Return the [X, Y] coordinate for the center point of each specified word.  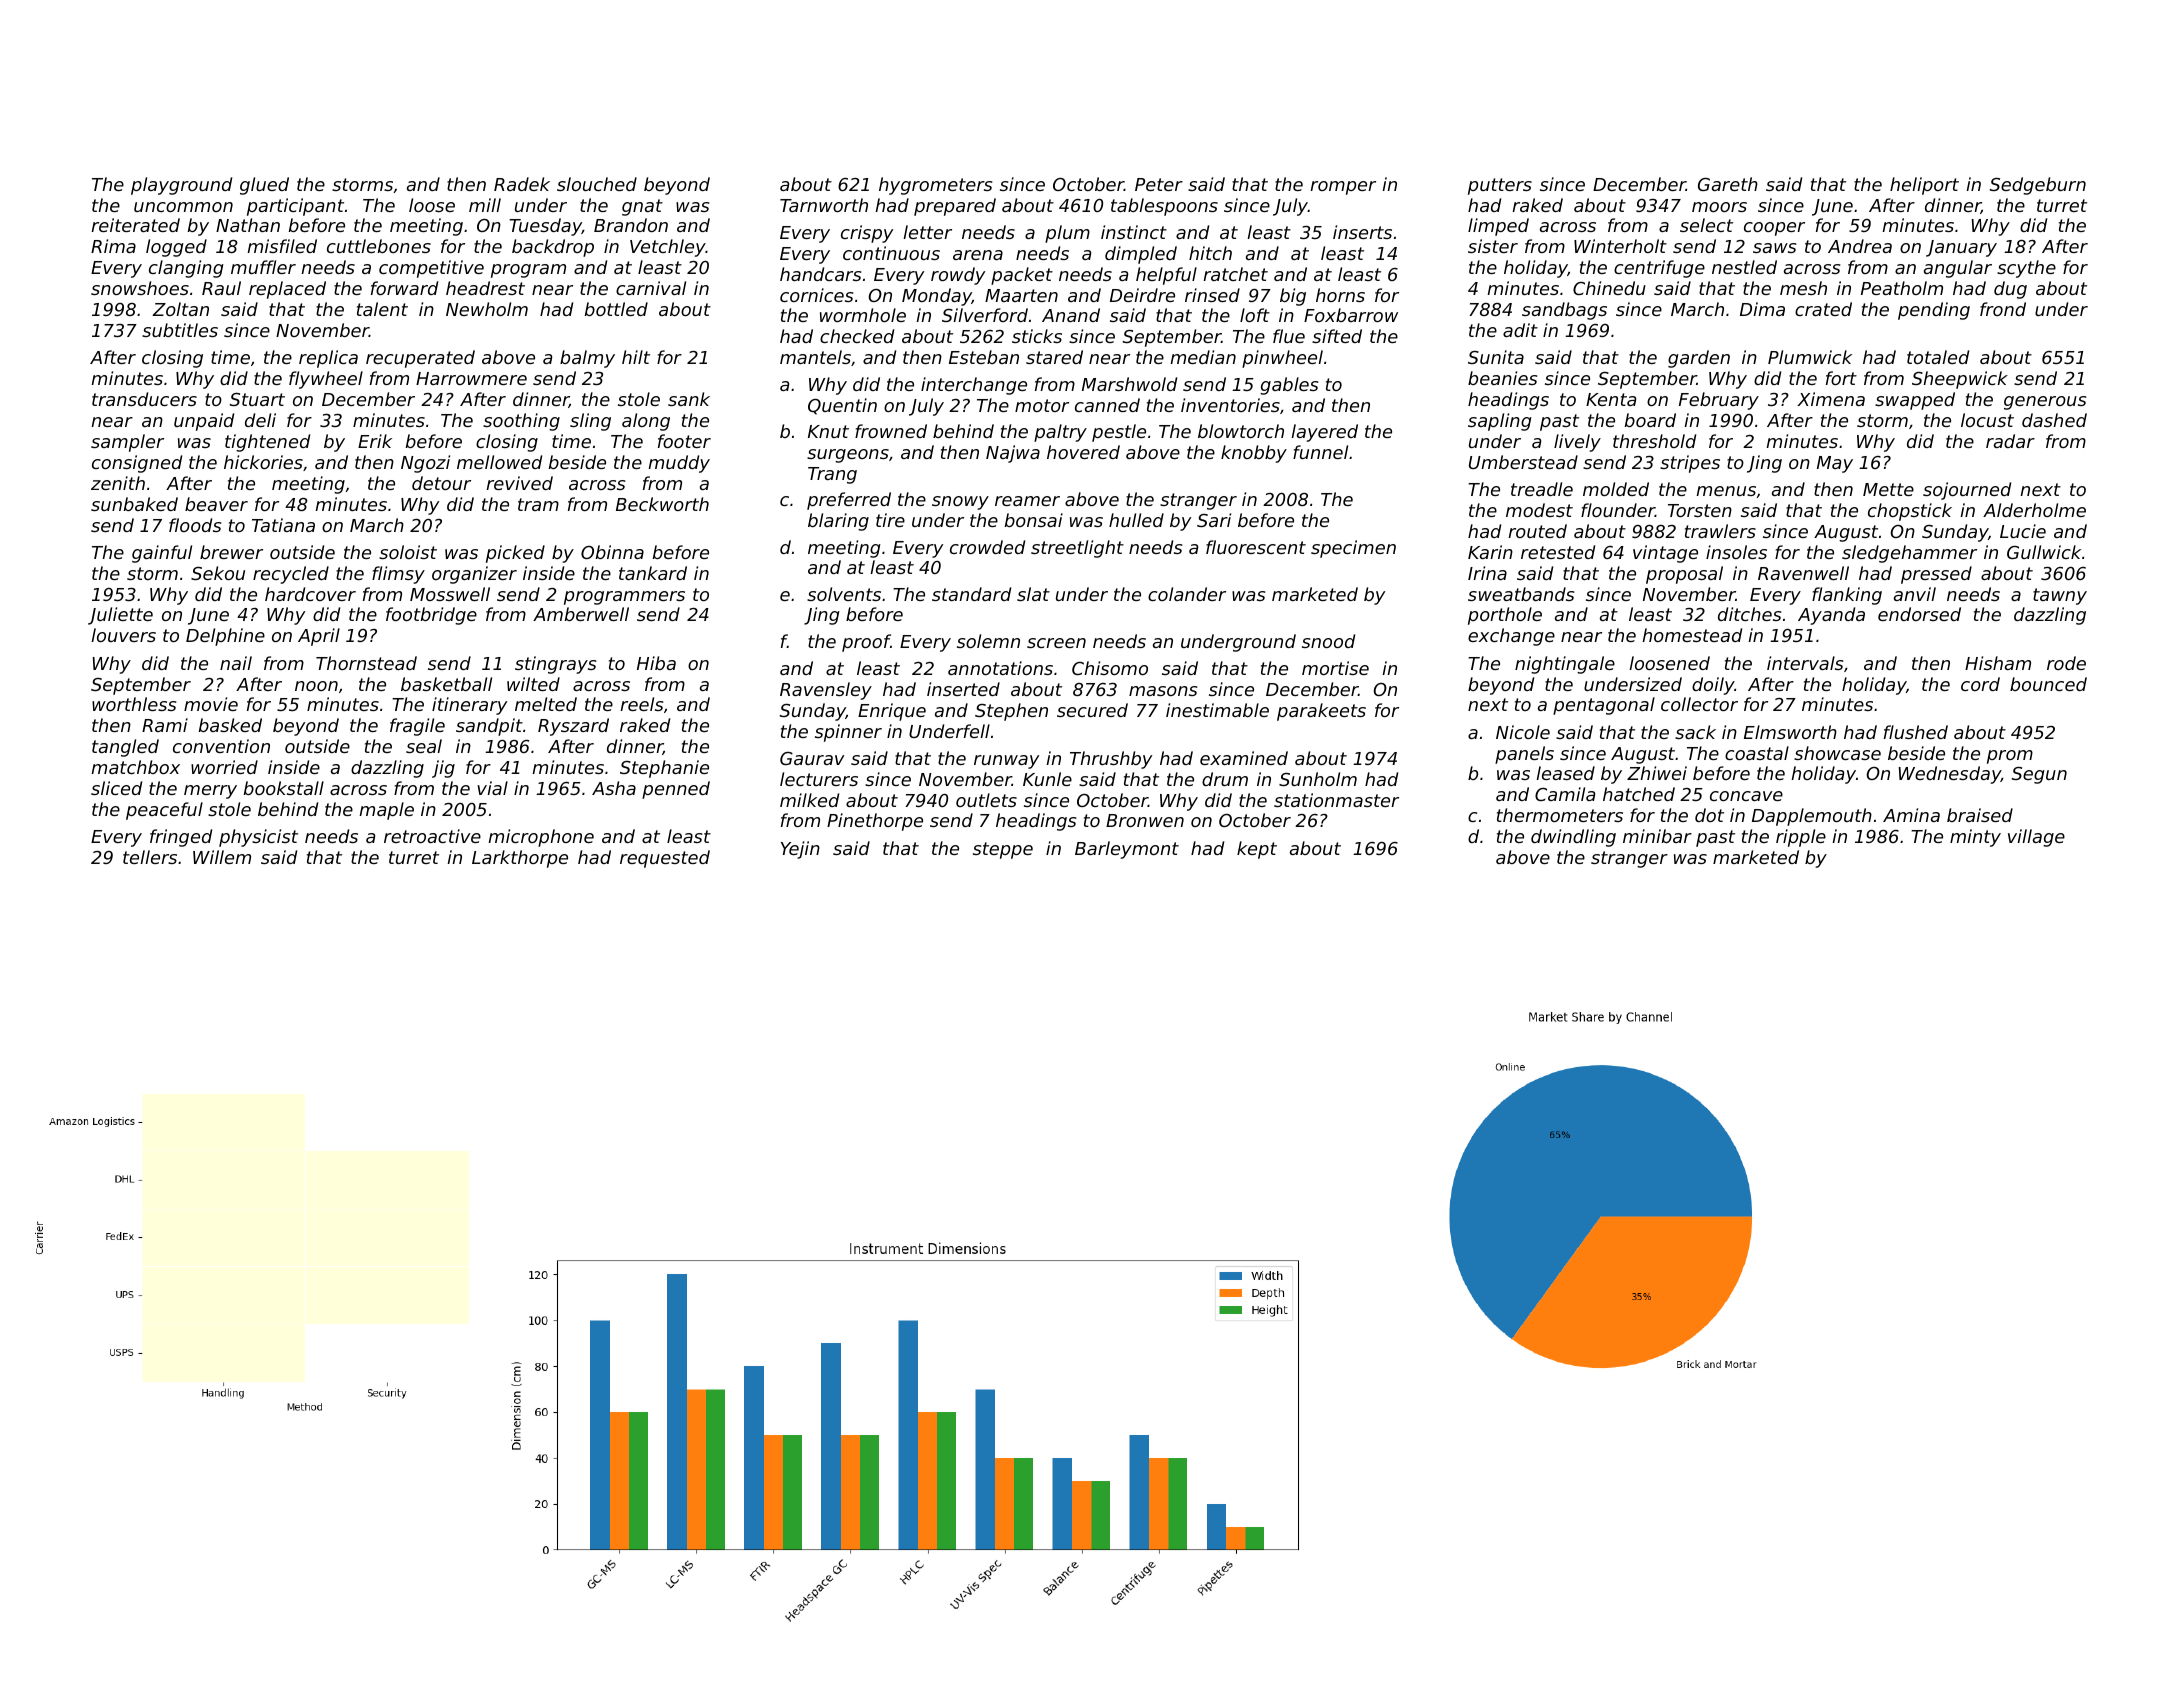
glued [264, 186]
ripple [1801, 838]
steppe [1003, 850]
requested [665, 859]
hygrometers [935, 186]
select [1706, 225]
